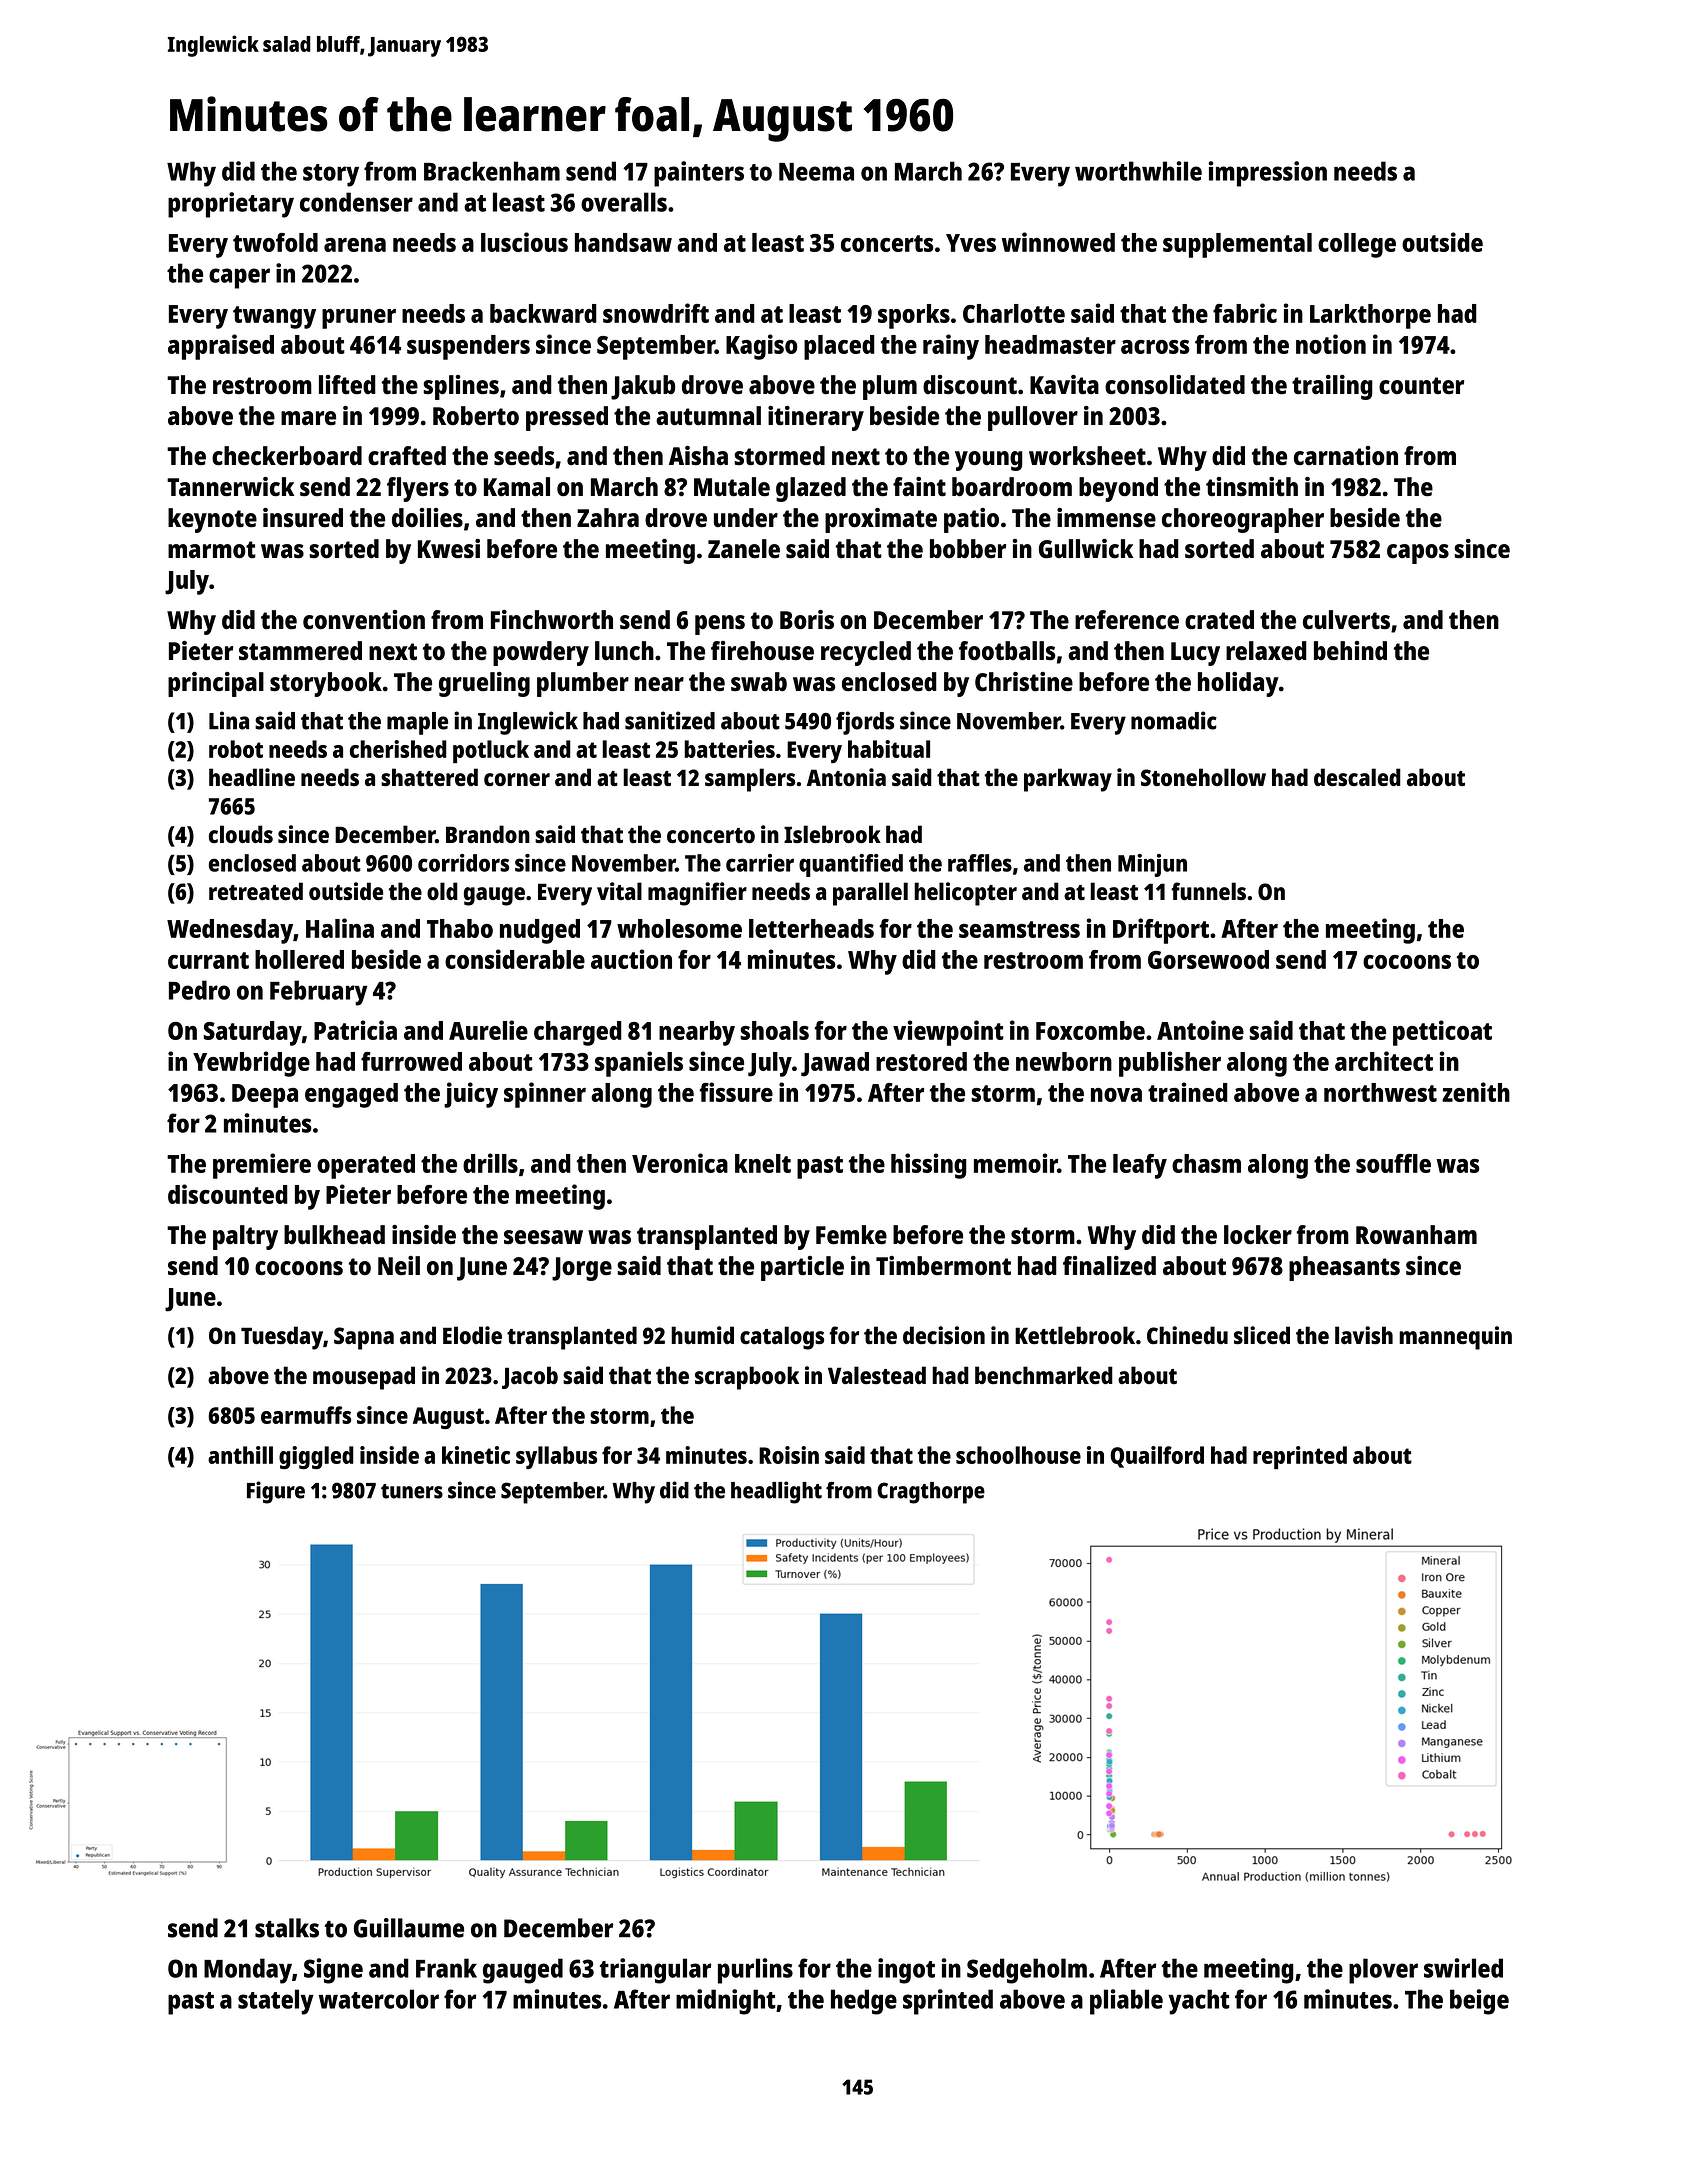 The width and height of the document is (1683, 2178). I want to click on Jacob, so click(530, 1377).
